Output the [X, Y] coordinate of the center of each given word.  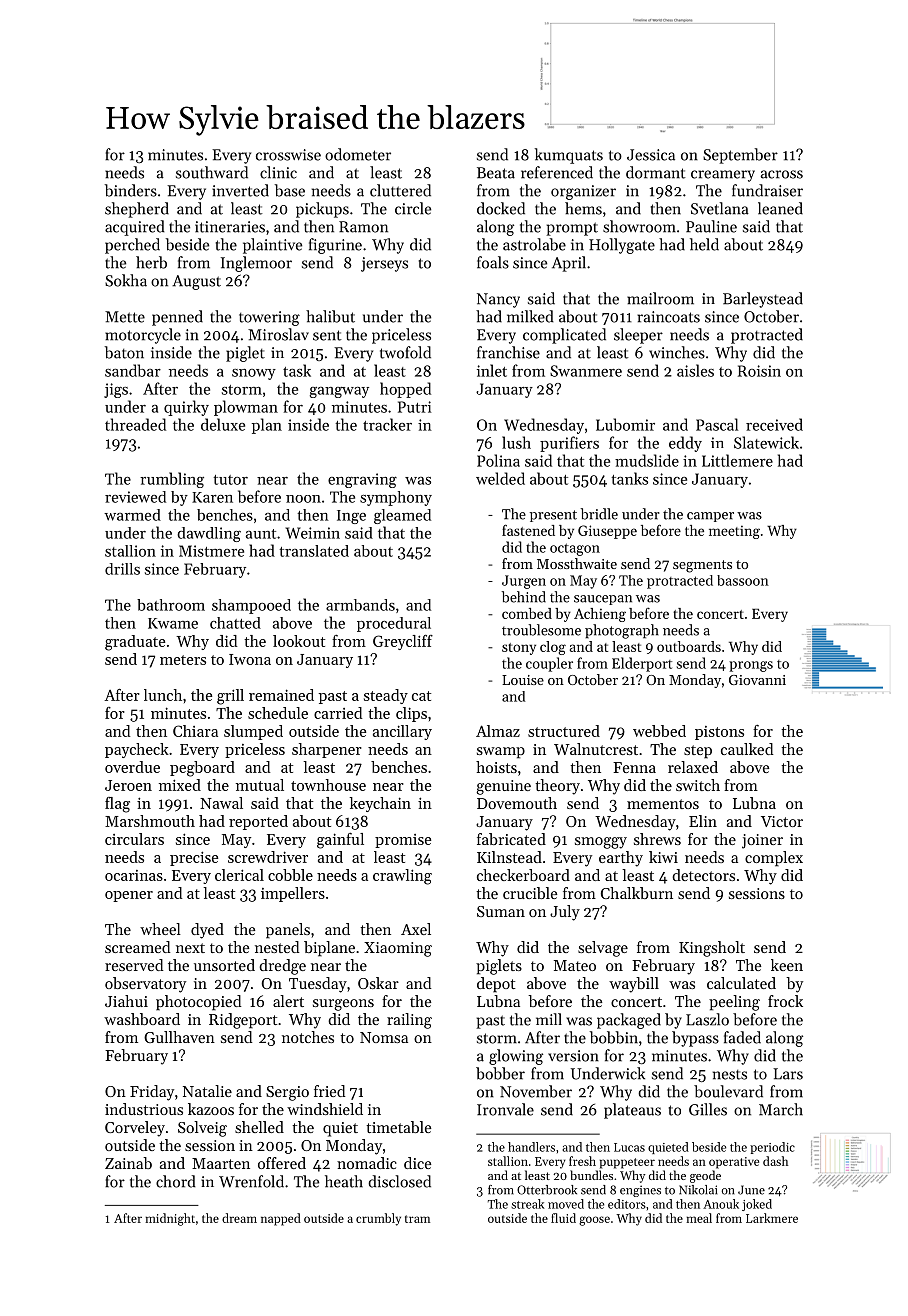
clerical [239, 875]
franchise [508, 352]
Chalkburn [637, 893]
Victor [782, 821]
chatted [235, 623]
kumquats [569, 156]
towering [269, 318]
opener [129, 896]
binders [130, 190]
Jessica [651, 155]
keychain [380, 804]
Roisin [759, 371]
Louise [523, 680]
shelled [259, 1127]
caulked [747, 749]
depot [496, 985]
